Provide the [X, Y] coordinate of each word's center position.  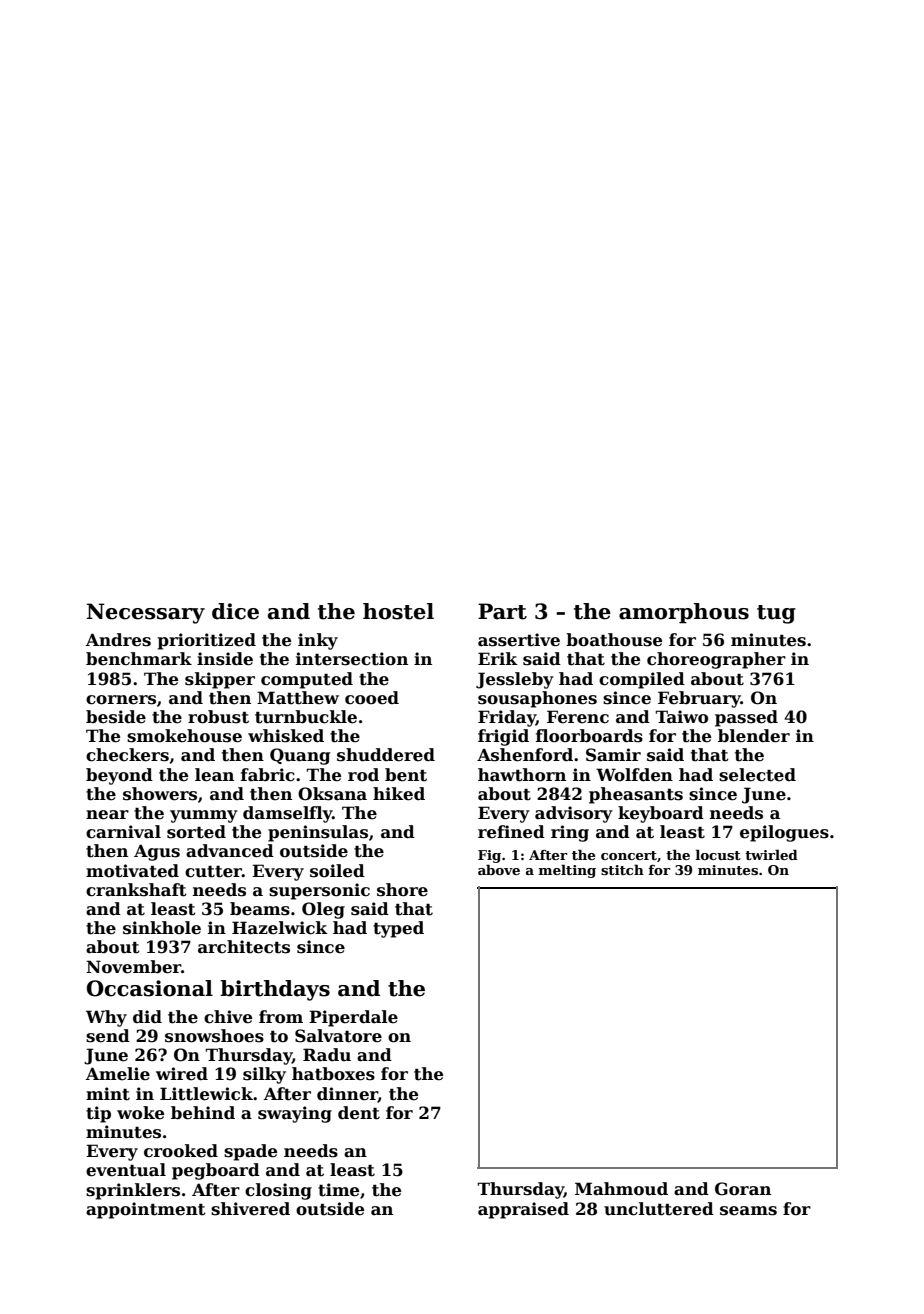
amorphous [684, 613]
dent [359, 1113]
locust [718, 854]
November [133, 967]
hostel [398, 611]
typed [398, 929]
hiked [399, 794]
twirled [771, 854]
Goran [743, 1189]
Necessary [146, 613]
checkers [127, 755]
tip [98, 1114]
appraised [523, 1210]
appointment [146, 1210]
